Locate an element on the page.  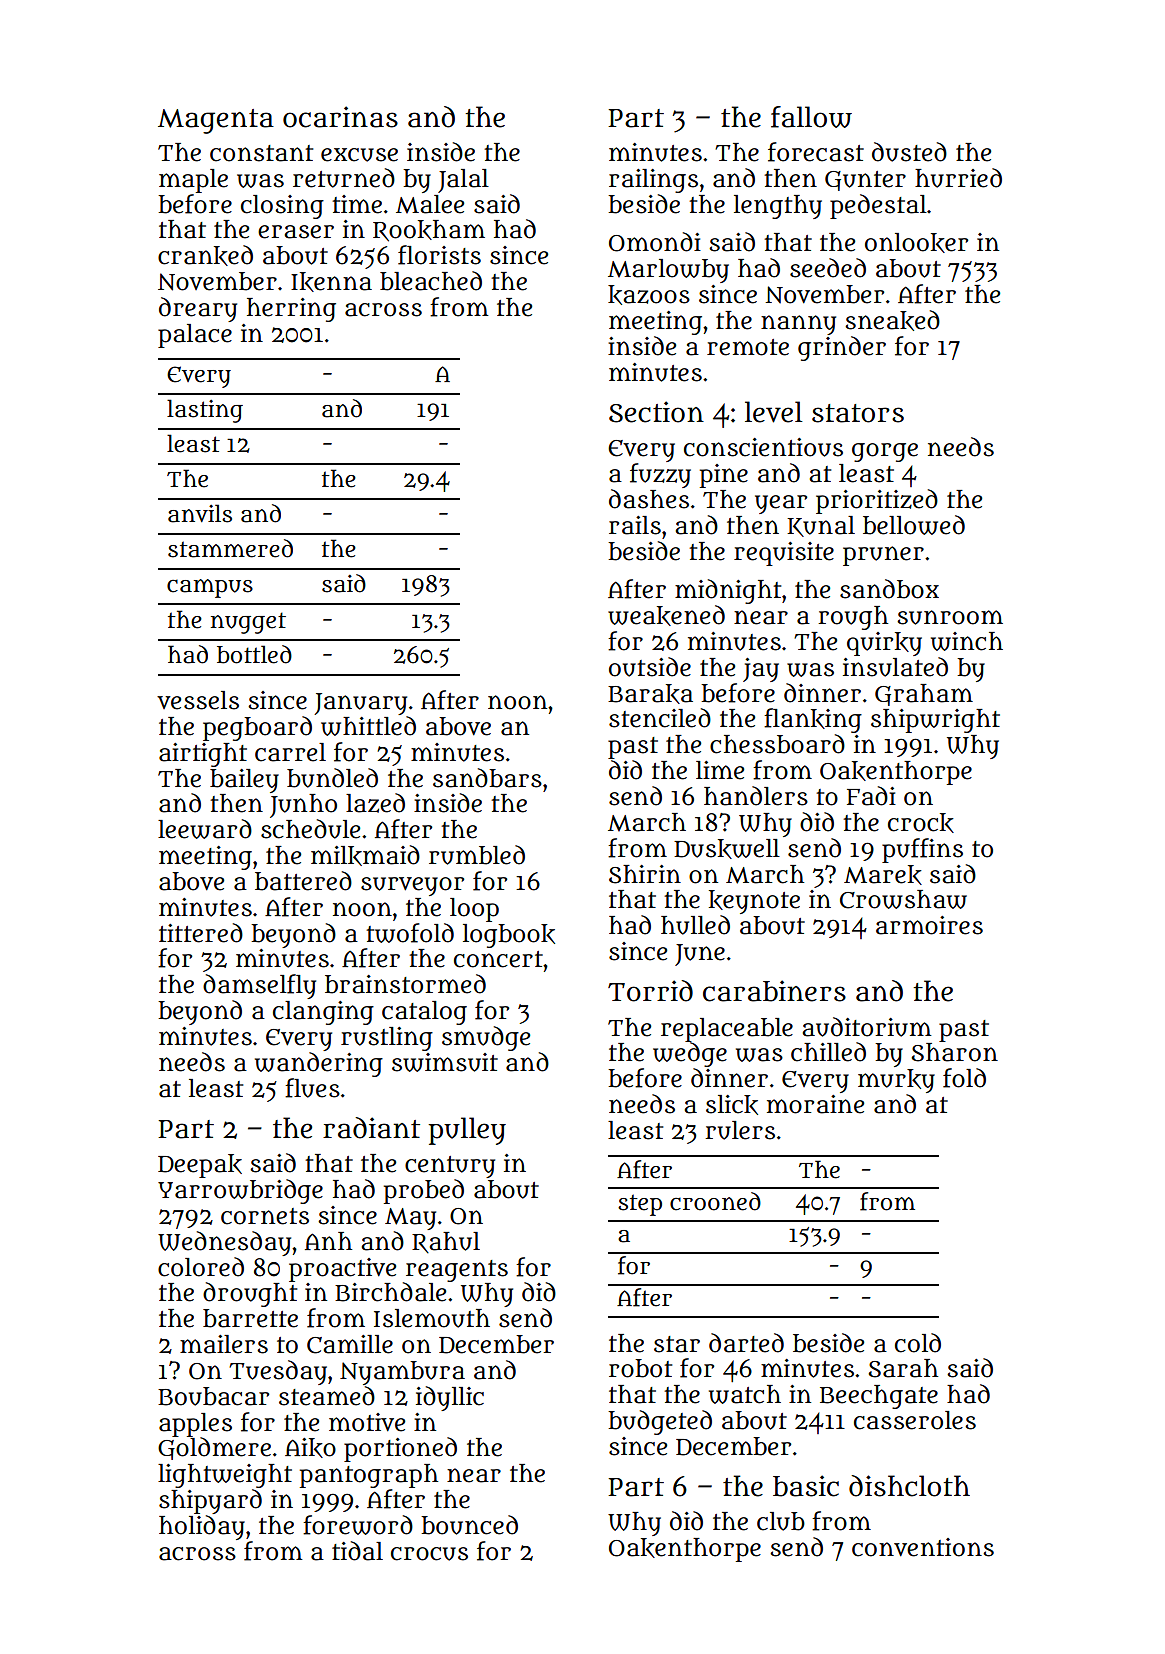
shipwright is located at coordinates (935, 721).
